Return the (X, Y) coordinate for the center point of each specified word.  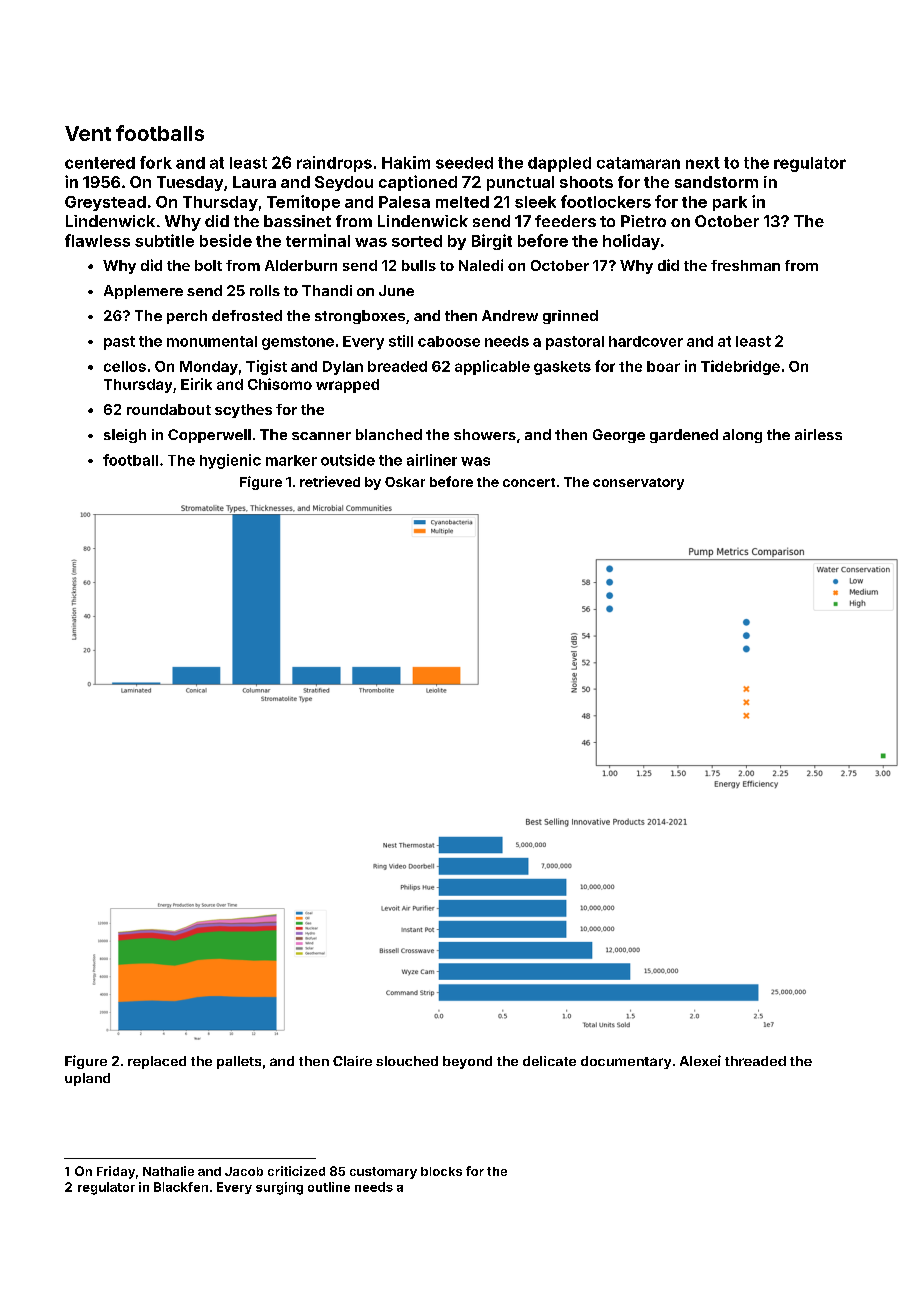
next (703, 163)
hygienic (230, 461)
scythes (243, 411)
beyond (467, 1062)
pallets (239, 1062)
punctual (520, 183)
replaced (157, 1062)
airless (818, 434)
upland (87, 1079)
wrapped (347, 386)
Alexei (700, 1060)
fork (156, 162)
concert (529, 482)
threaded (755, 1061)
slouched (407, 1061)
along (742, 436)
